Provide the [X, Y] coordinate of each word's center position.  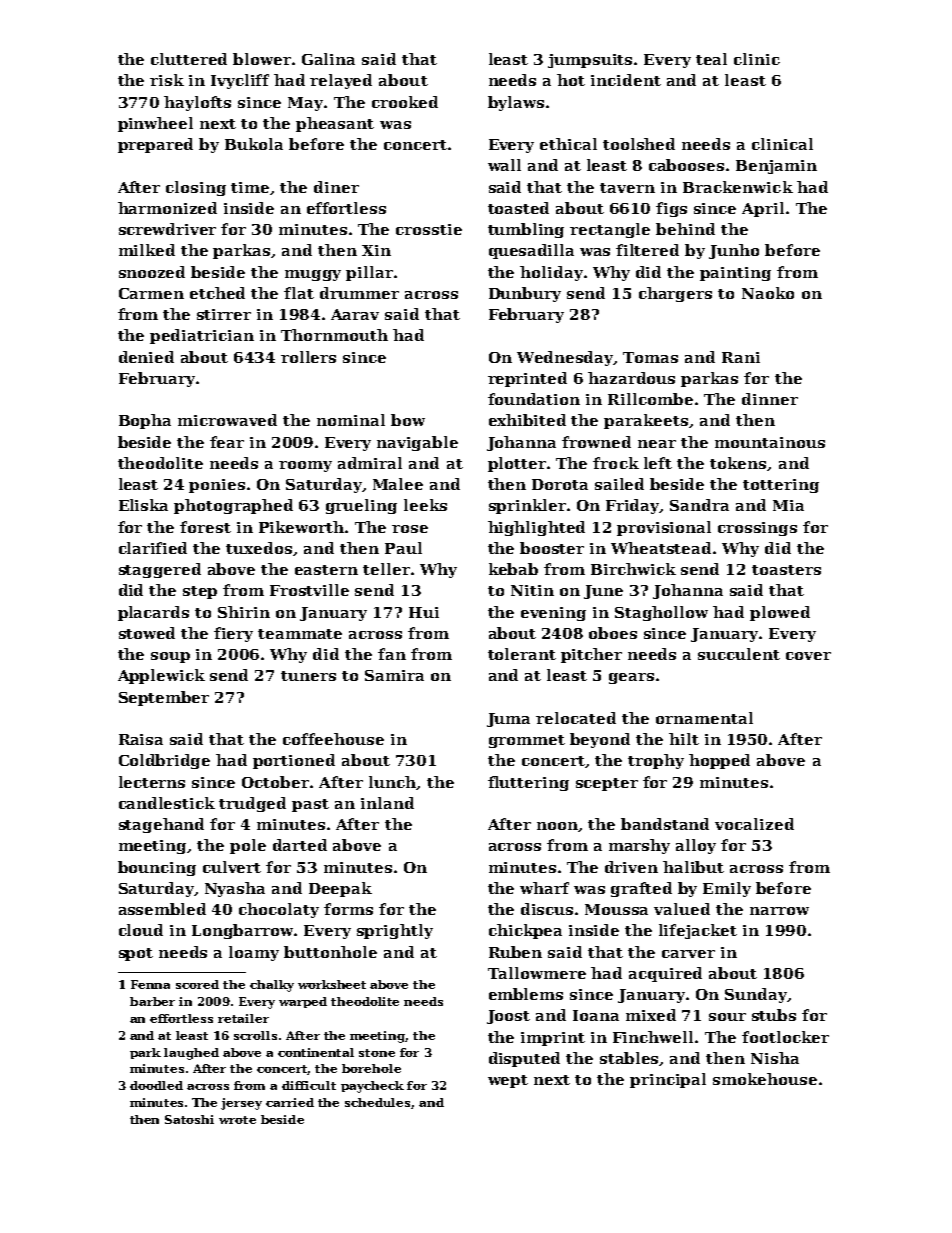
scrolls [255, 1035]
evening [553, 614]
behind [685, 229]
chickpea [525, 931]
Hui [424, 612]
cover [808, 656]
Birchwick [633, 569]
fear [227, 442]
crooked [405, 102]
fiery [233, 634]
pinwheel [155, 124]
